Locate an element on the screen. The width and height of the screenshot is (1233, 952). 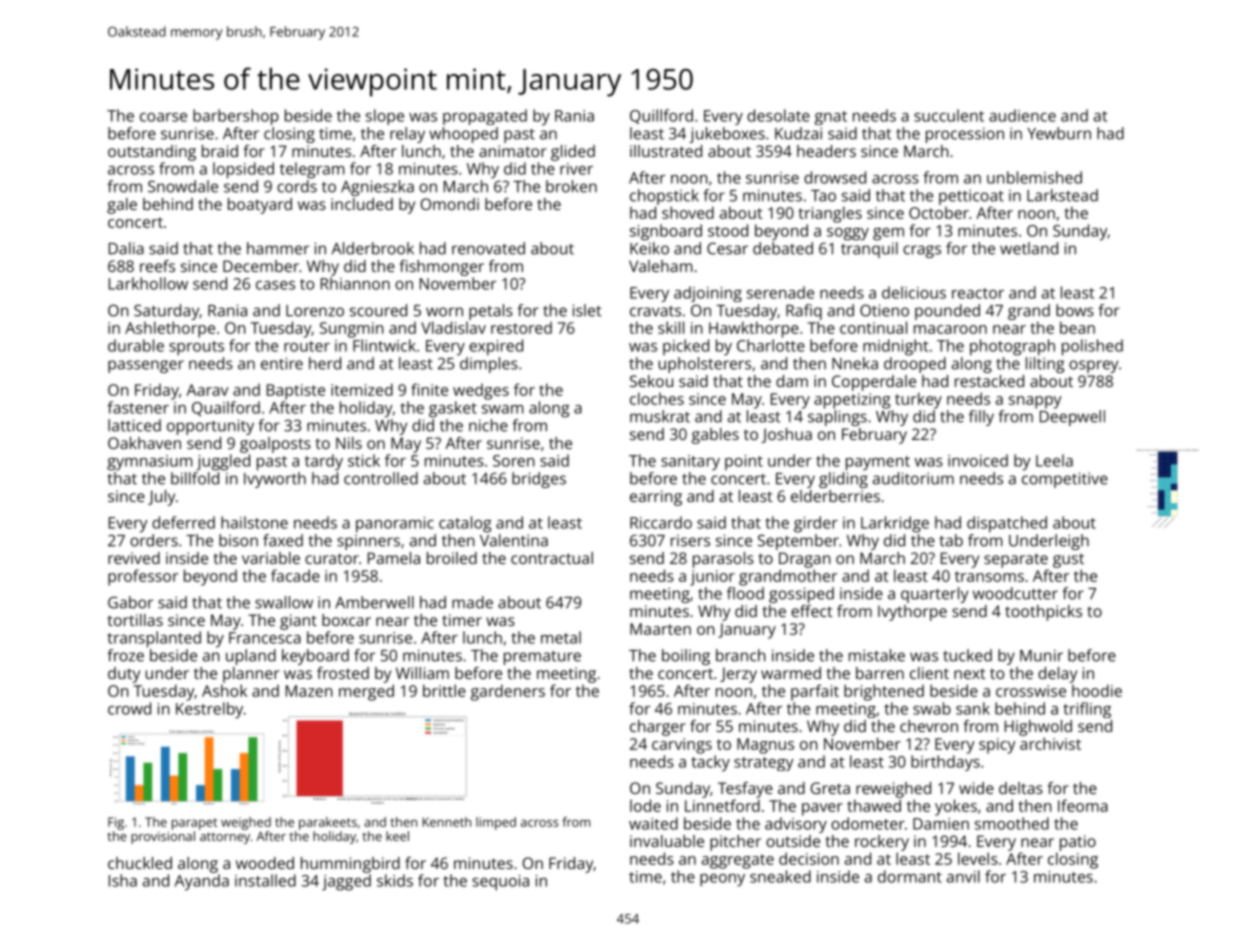
risers is located at coordinates (690, 541).
